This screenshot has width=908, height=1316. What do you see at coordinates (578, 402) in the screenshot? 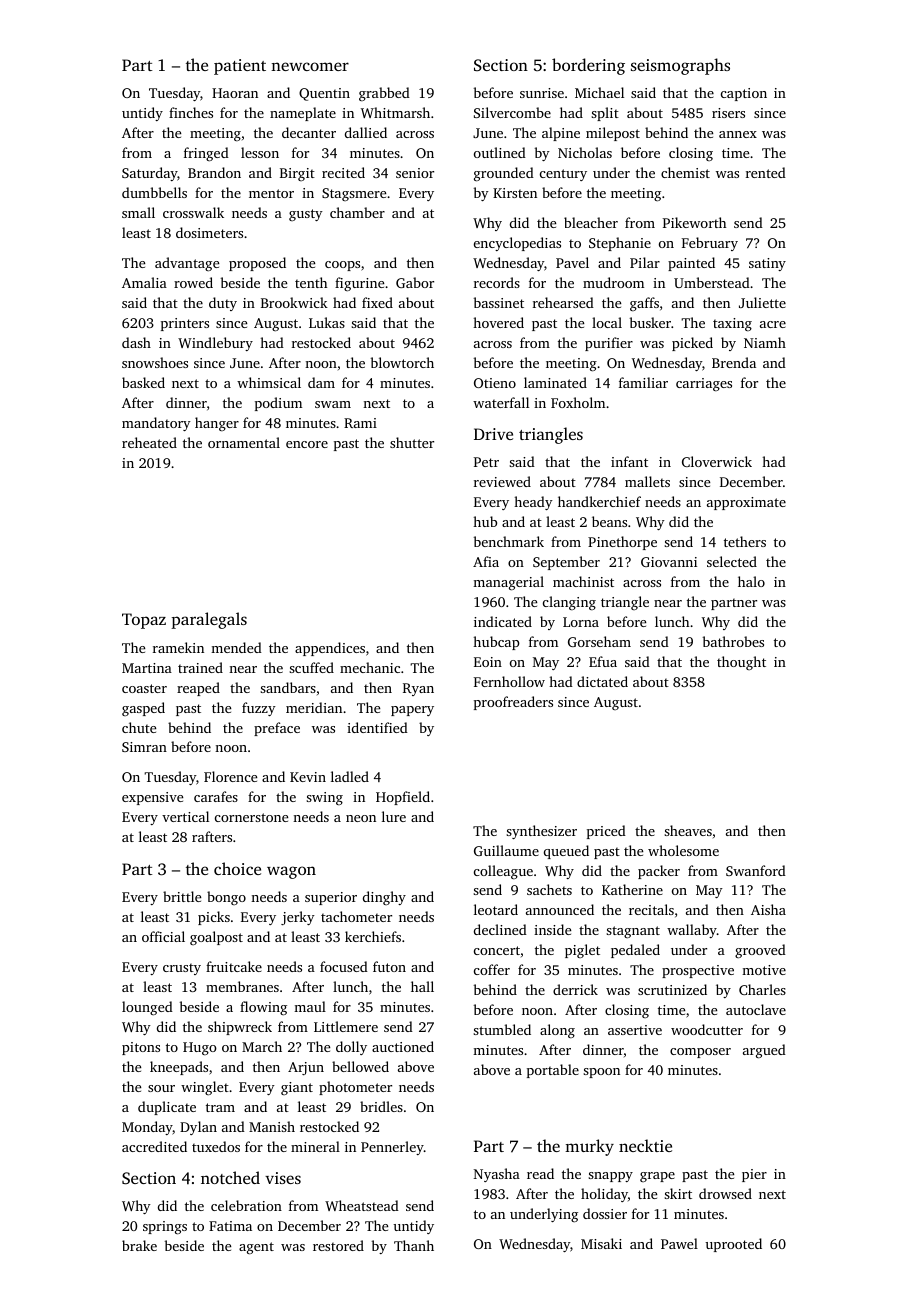
I see `Foxholm` at bounding box center [578, 402].
